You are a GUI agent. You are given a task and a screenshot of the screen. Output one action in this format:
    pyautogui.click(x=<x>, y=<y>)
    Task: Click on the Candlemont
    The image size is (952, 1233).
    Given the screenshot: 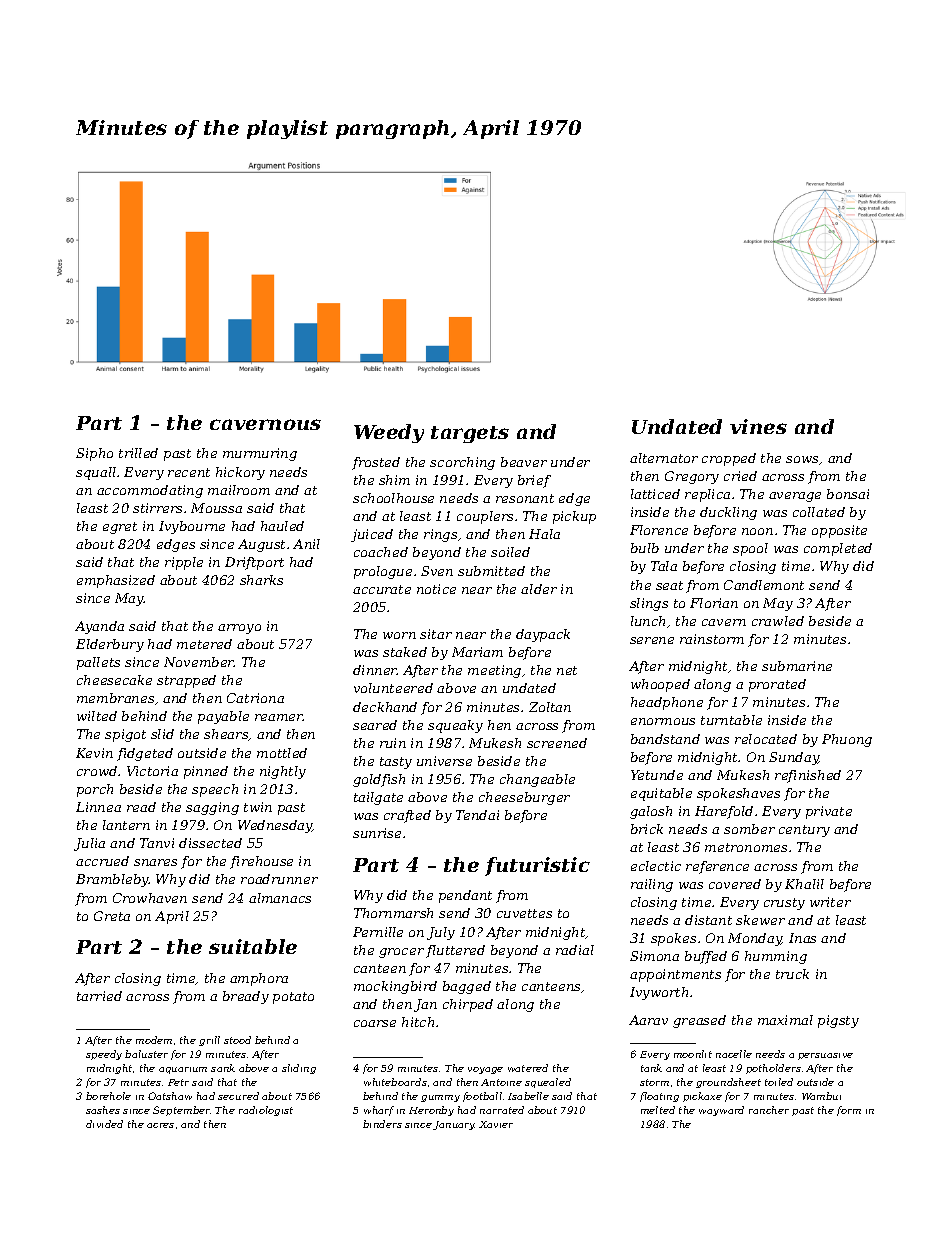 What is the action you would take?
    pyautogui.click(x=764, y=585)
